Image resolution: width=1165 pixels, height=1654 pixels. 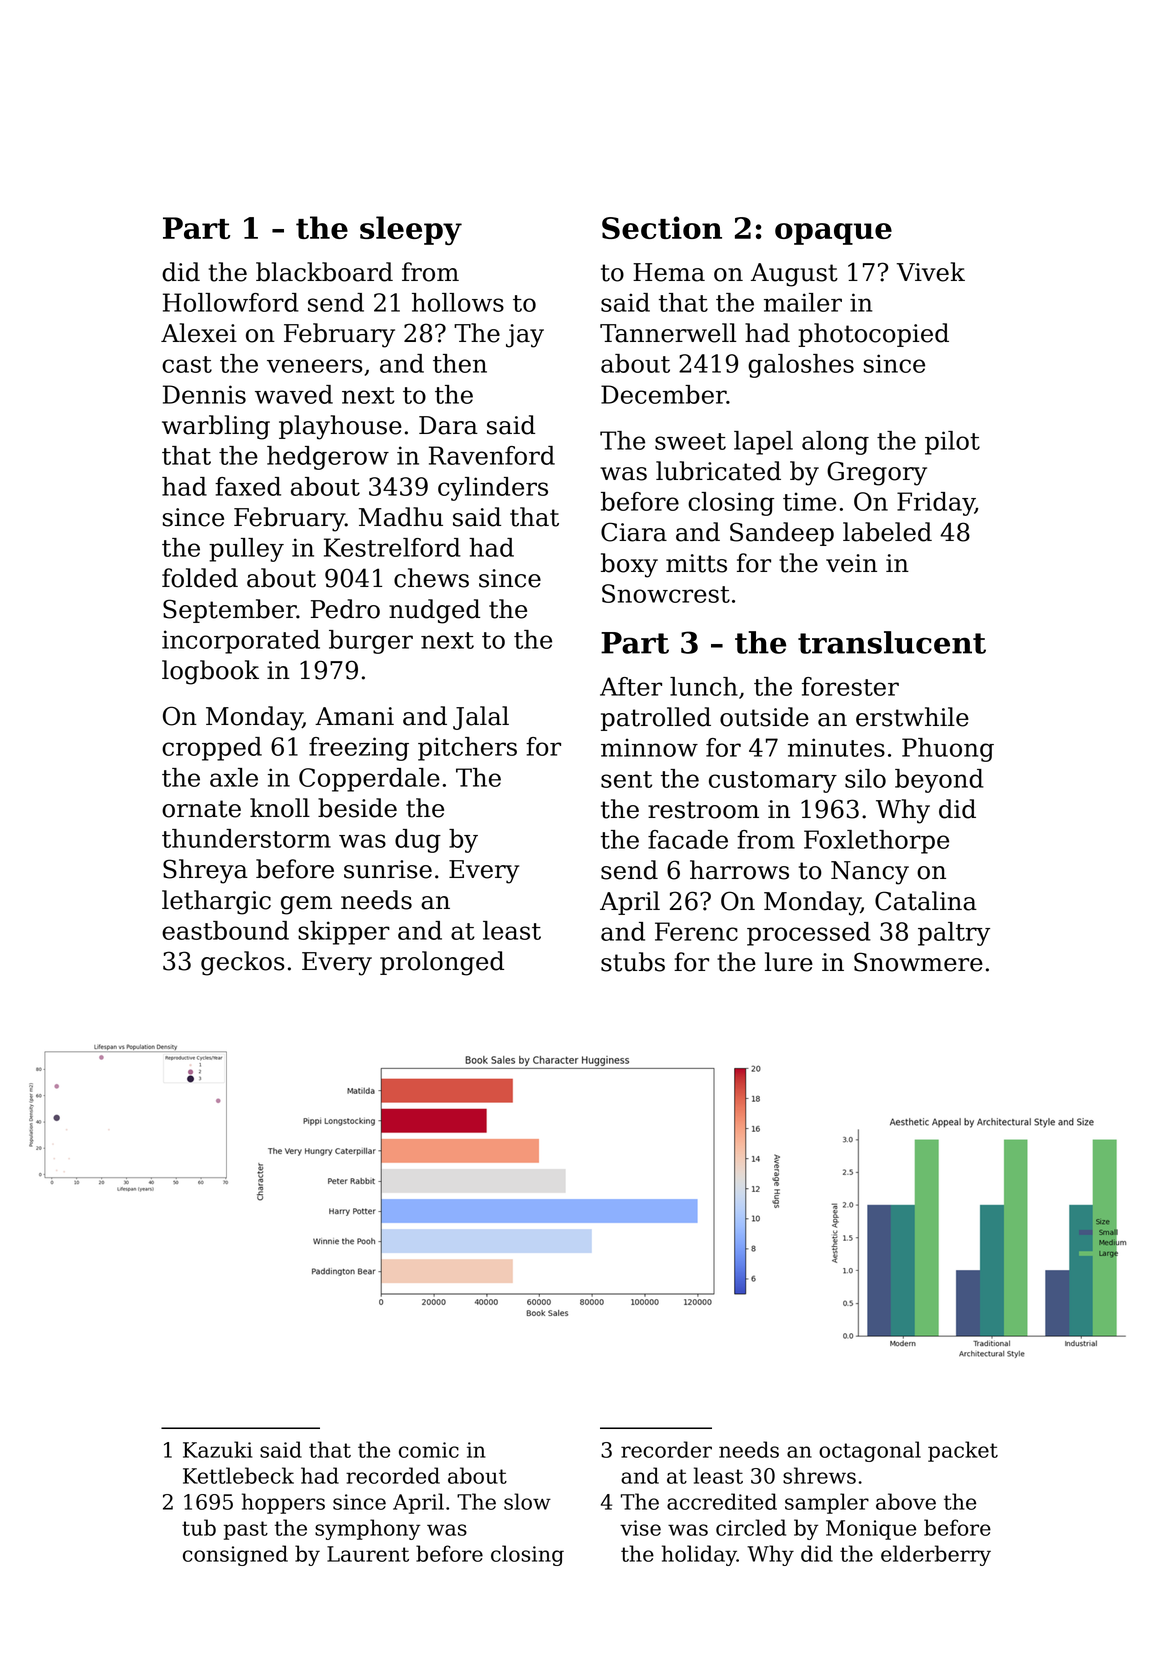 What do you see at coordinates (633, 962) in the screenshot?
I see `stubs` at bounding box center [633, 962].
